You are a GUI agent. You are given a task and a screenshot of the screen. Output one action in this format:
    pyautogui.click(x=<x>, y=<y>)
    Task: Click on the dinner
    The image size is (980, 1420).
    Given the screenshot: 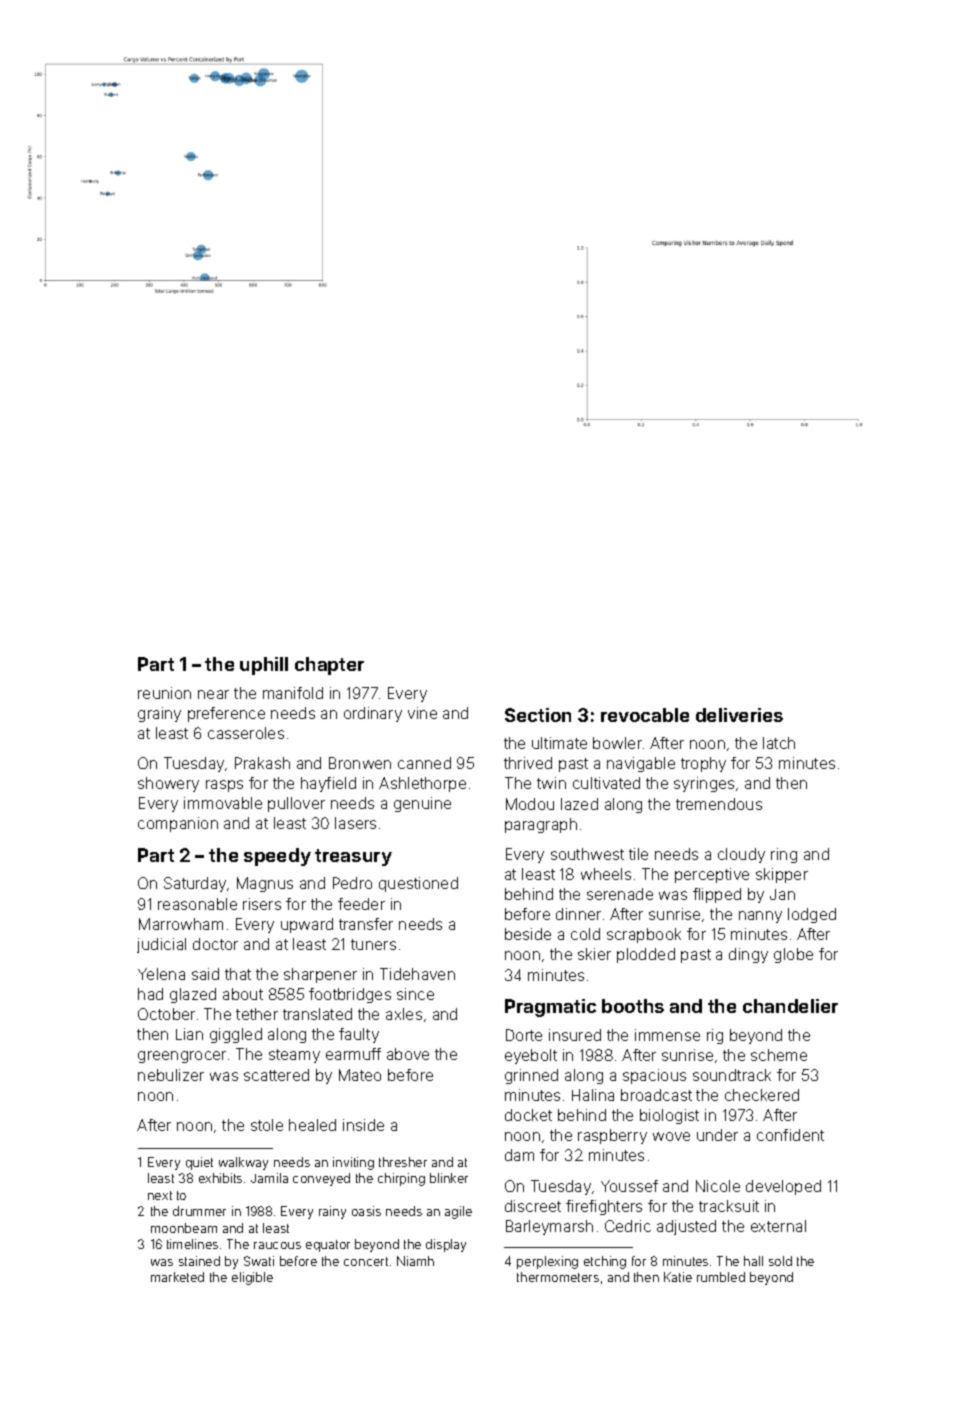 What is the action you would take?
    pyautogui.click(x=578, y=914)
